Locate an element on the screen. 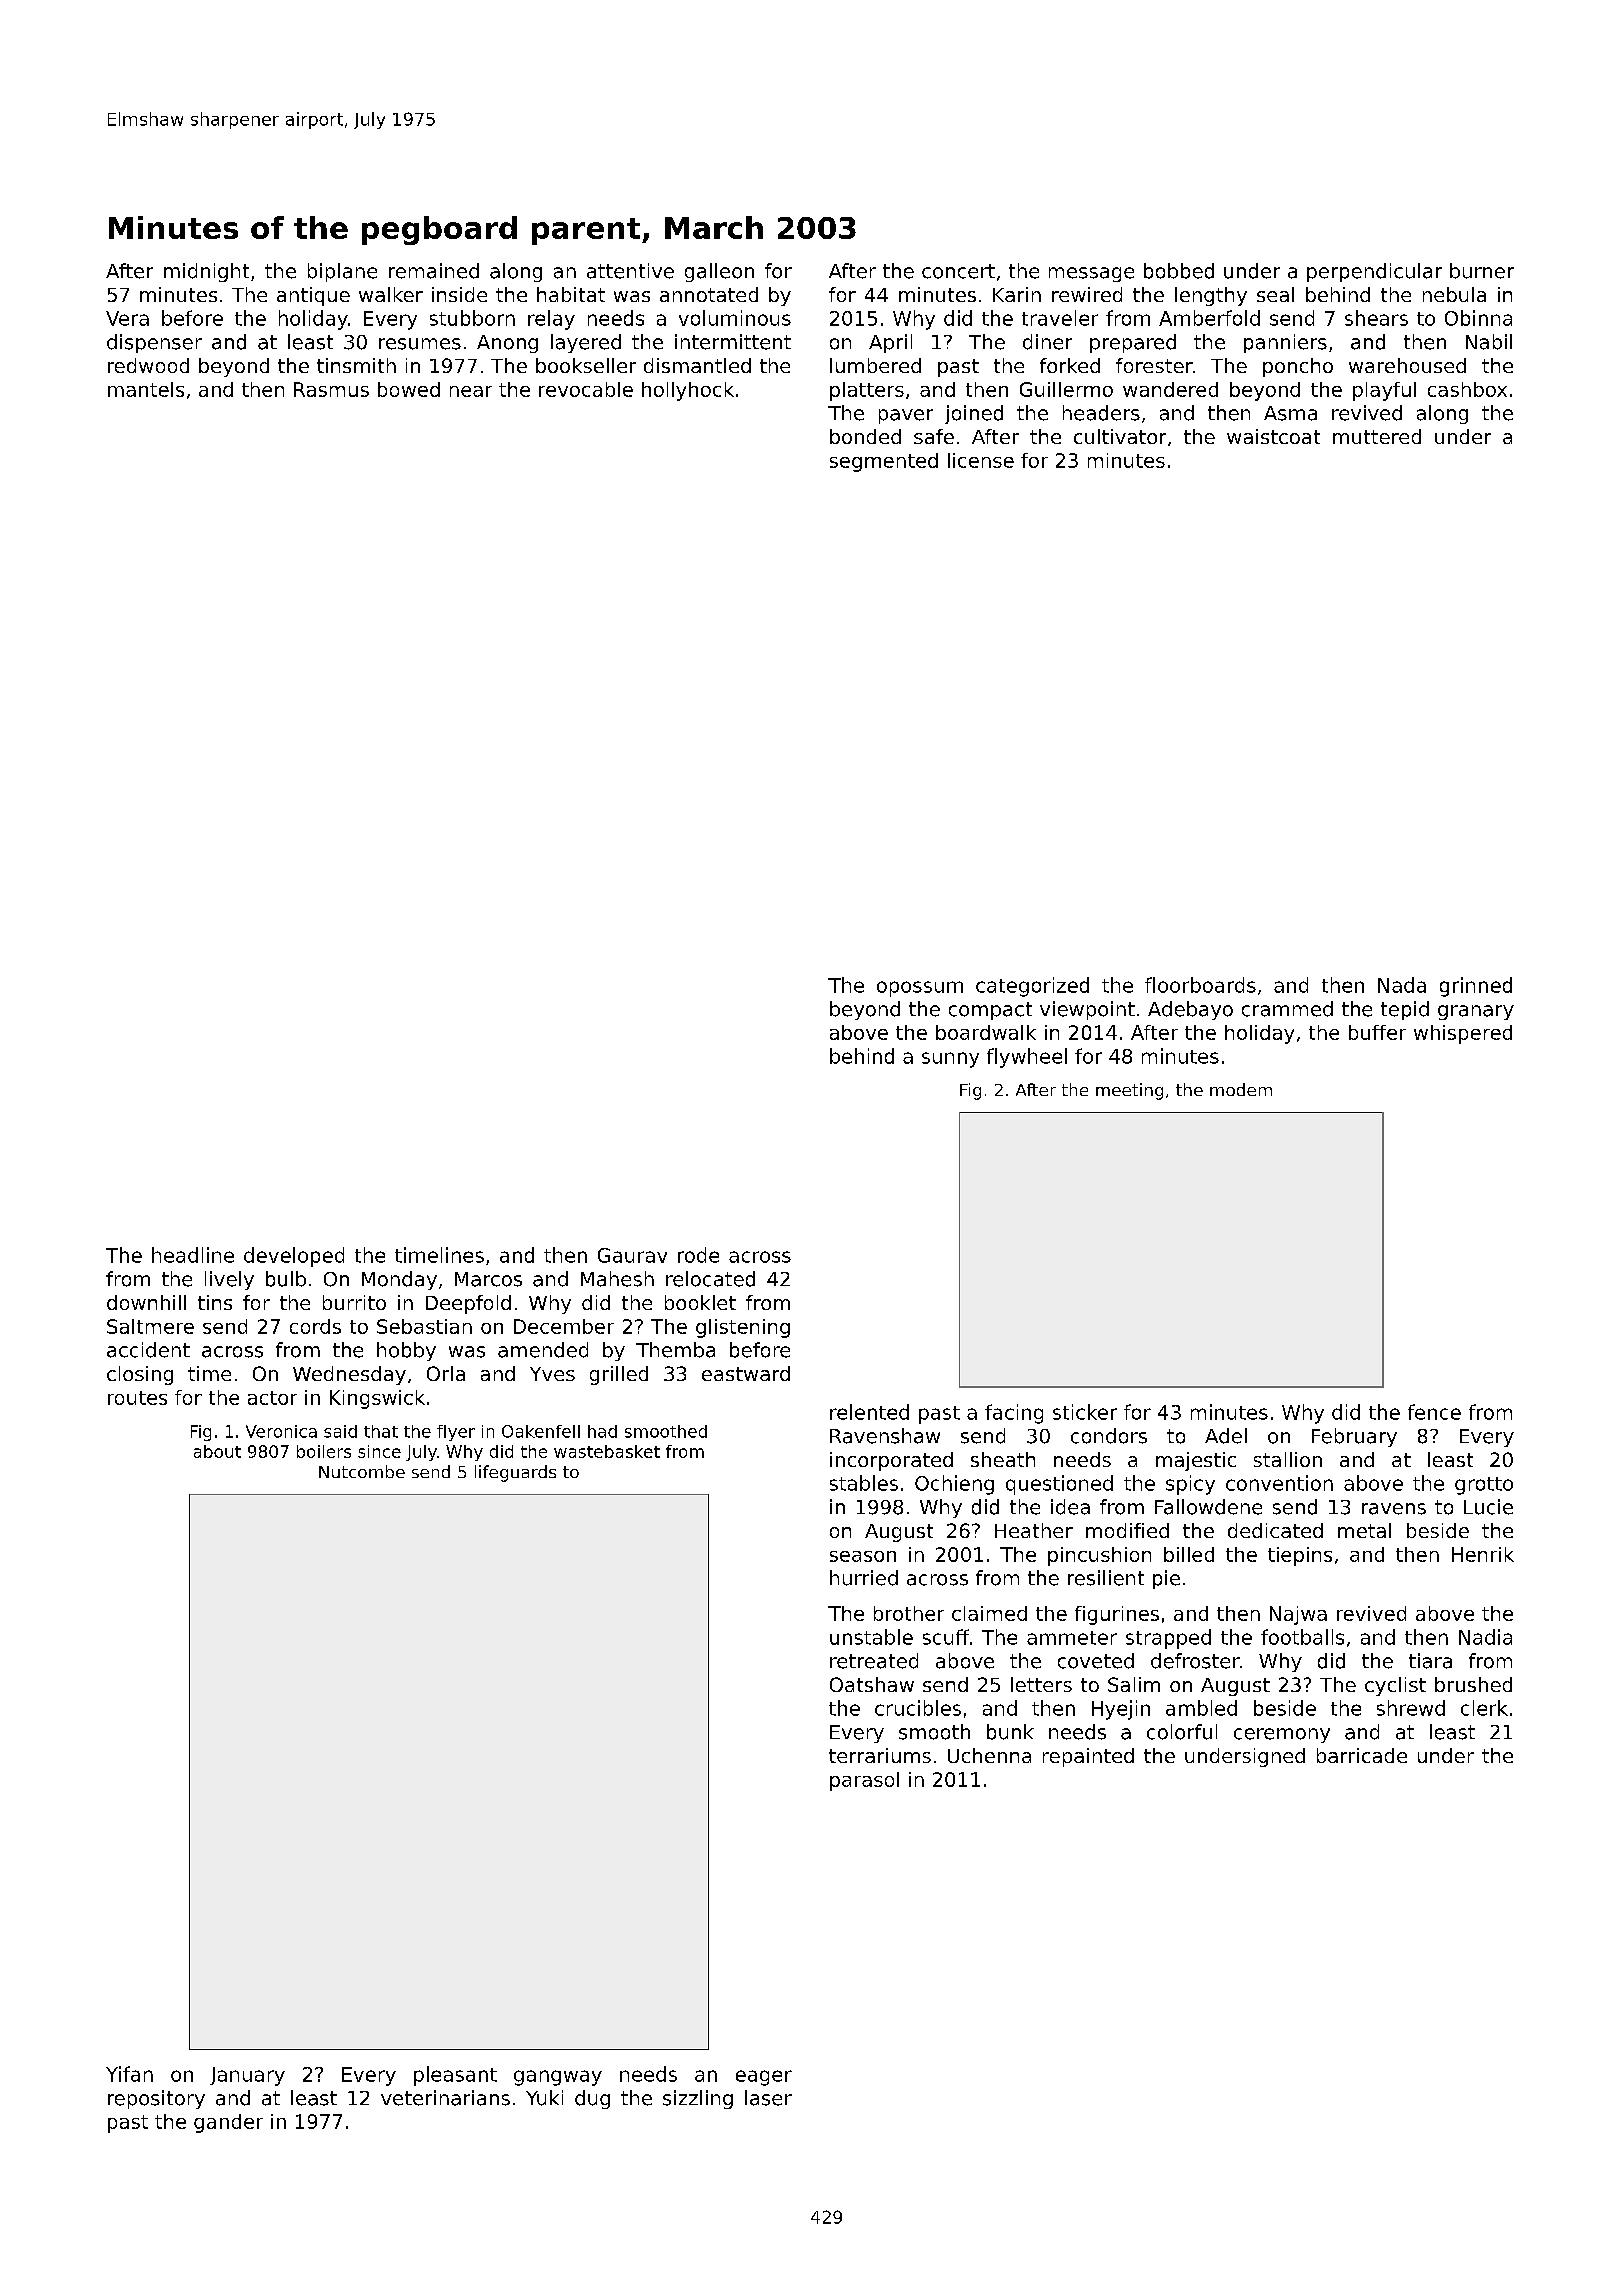 Image resolution: width=1620 pixels, height=2292 pixels. Yifan is located at coordinates (129, 2074).
